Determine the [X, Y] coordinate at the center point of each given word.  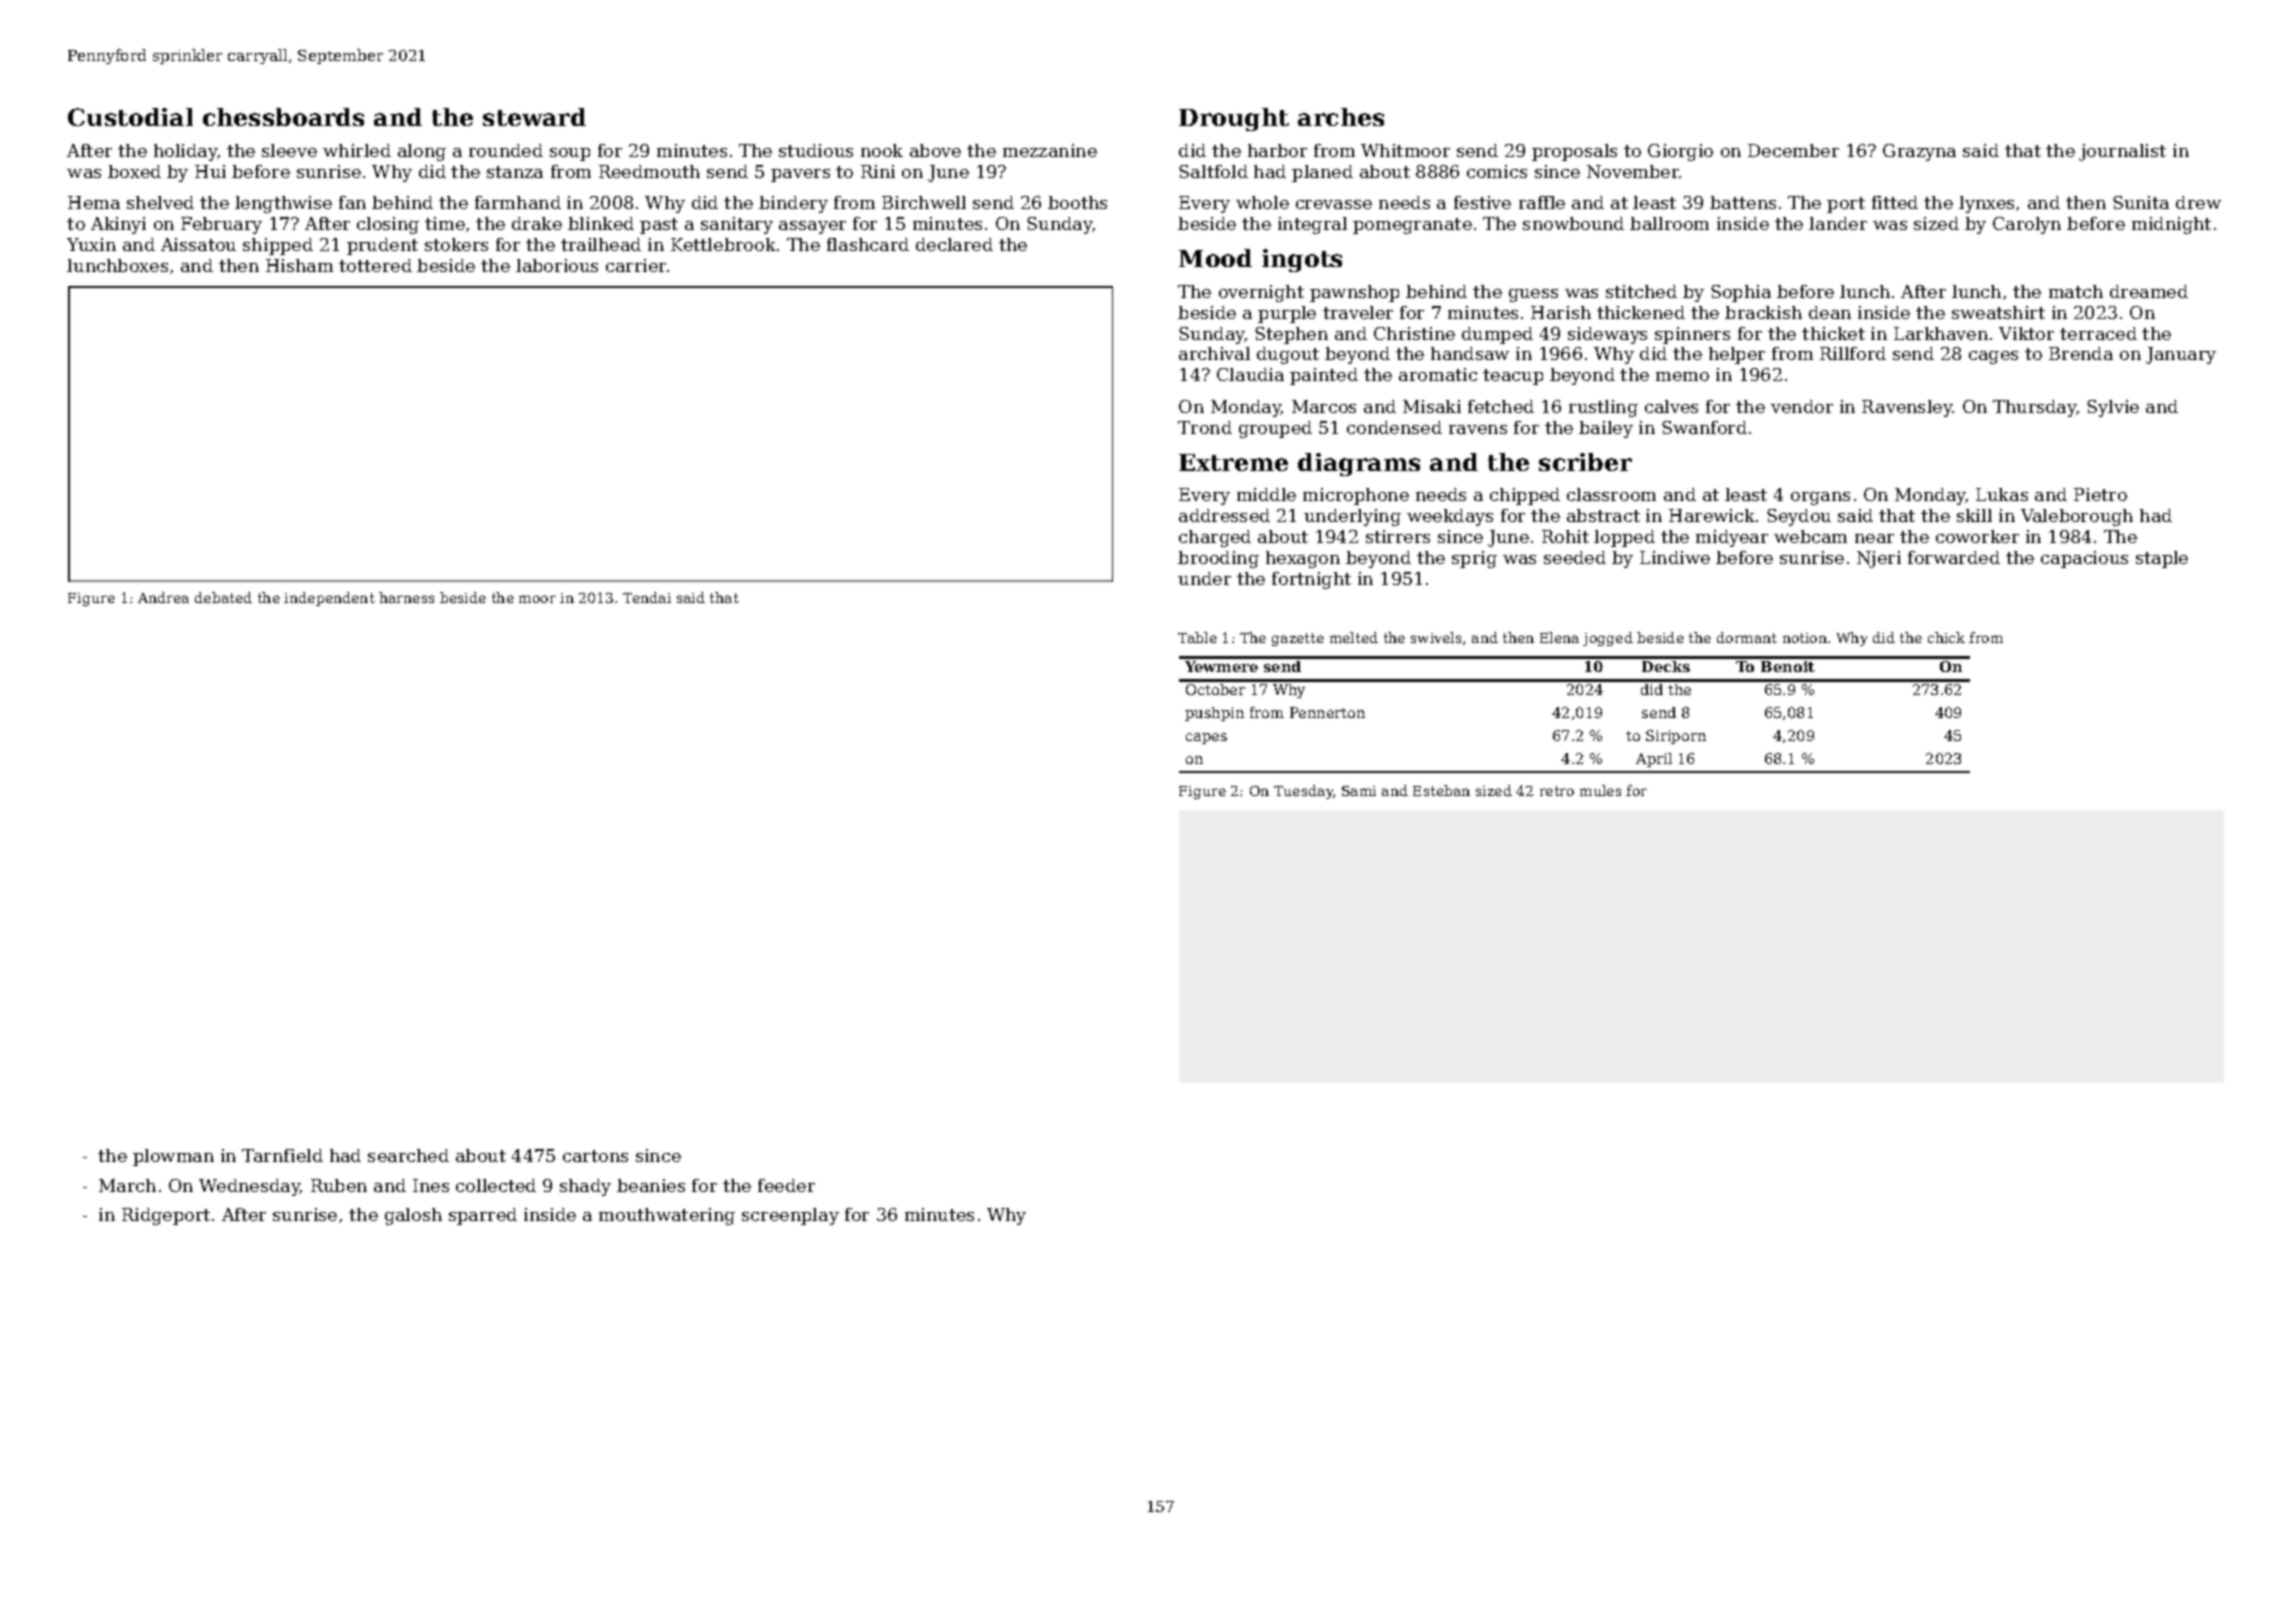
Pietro [2100, 494]
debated [223, 597]
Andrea [163, 597]
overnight [1261, 293]
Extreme [1233, 462]
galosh [413, 1216]
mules [1600, 790]
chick [1946, 637]
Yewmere [1221, 666]
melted [1354, 637]
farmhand [518, 202]
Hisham [299, 265]
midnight [2171, 225]
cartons [595, 1156]
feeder [786, 1185]
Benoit [1788, 666]
